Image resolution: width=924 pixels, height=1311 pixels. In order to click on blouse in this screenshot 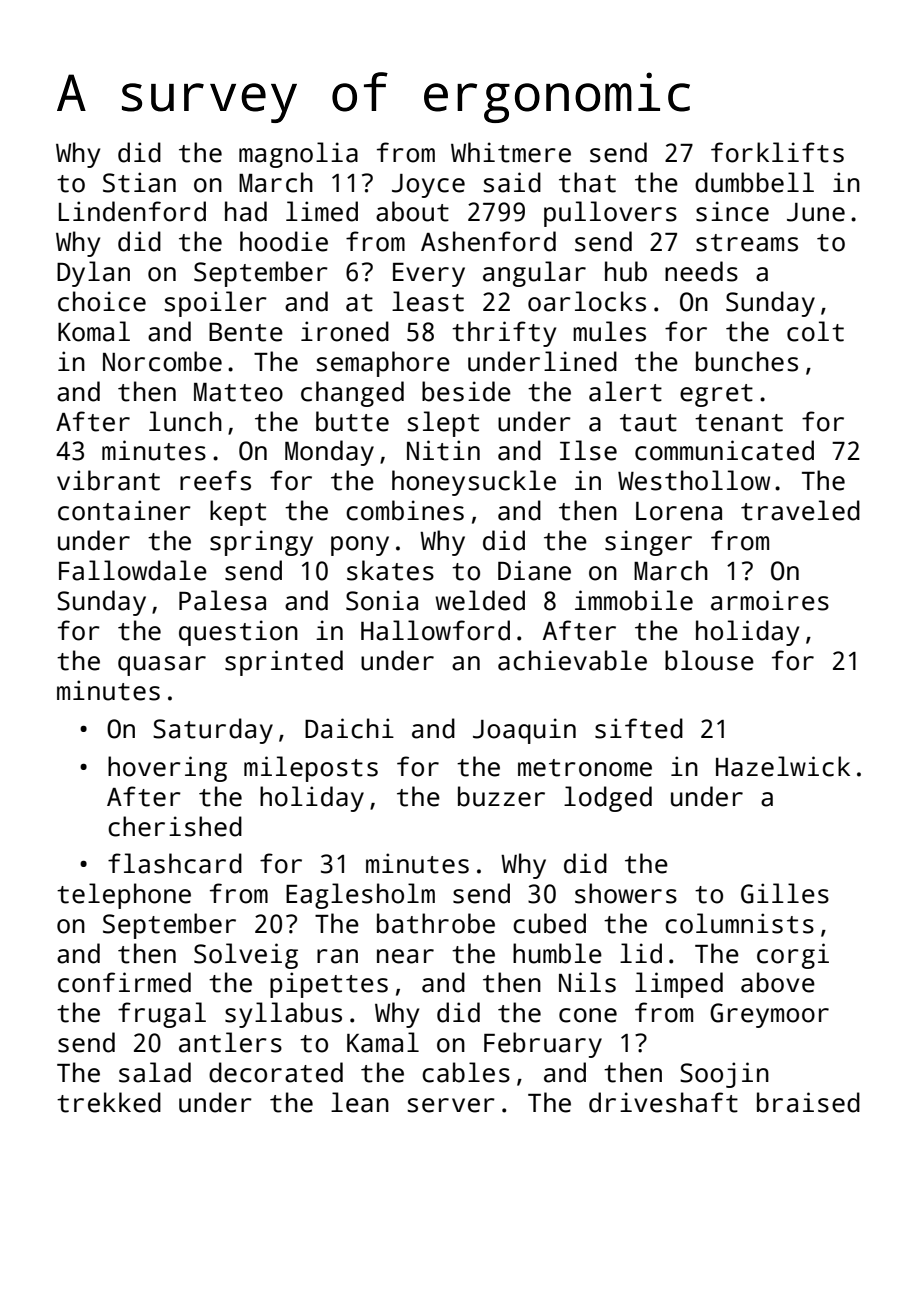, I will do `click(709, 660)`.
